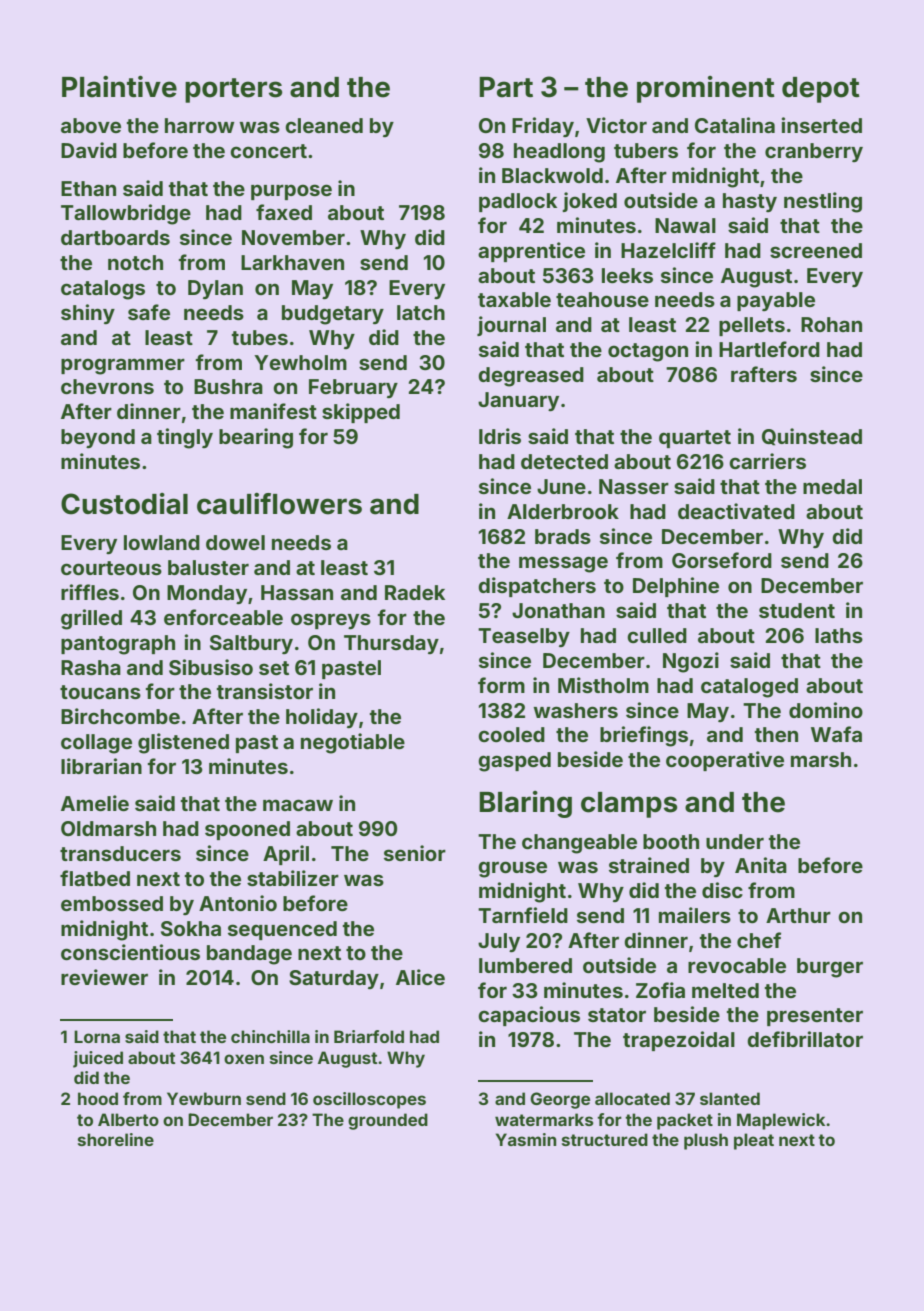 This page has width=924, height=1311. I want to click on Larkhaven, so click(292, 262).
